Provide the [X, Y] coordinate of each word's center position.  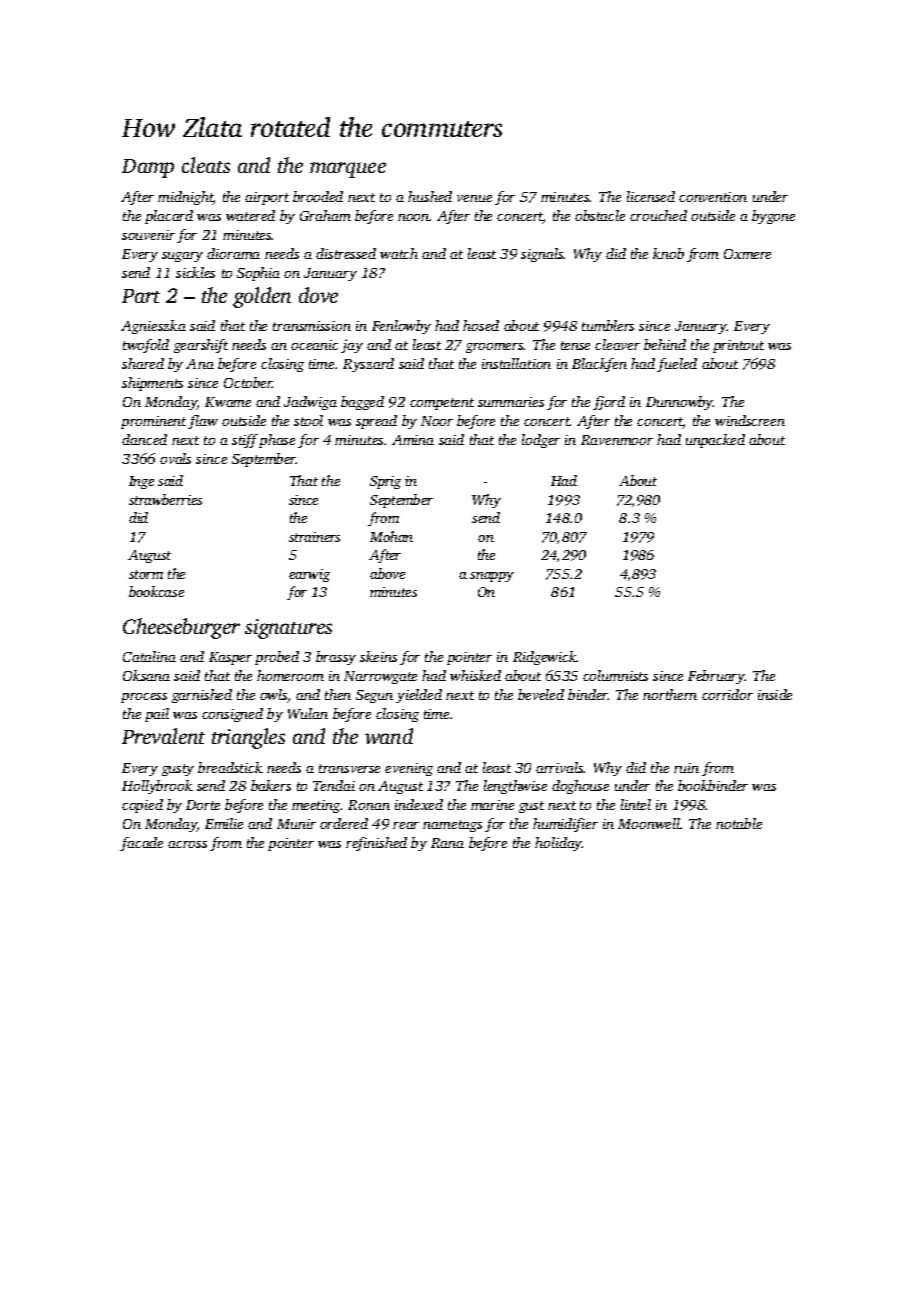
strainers [314, 537]
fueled [677, 365]
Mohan [391, 536]
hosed [481, 325]
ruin [686, 768]
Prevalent [163, 736]
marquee [348, 170]
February [716, 677]
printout [738, 346]
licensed [651, 196]
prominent [153, 422]
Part [141, 296]
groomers [495, 348]
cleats [206, 165]
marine [492, 805]
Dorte [203, 805]
